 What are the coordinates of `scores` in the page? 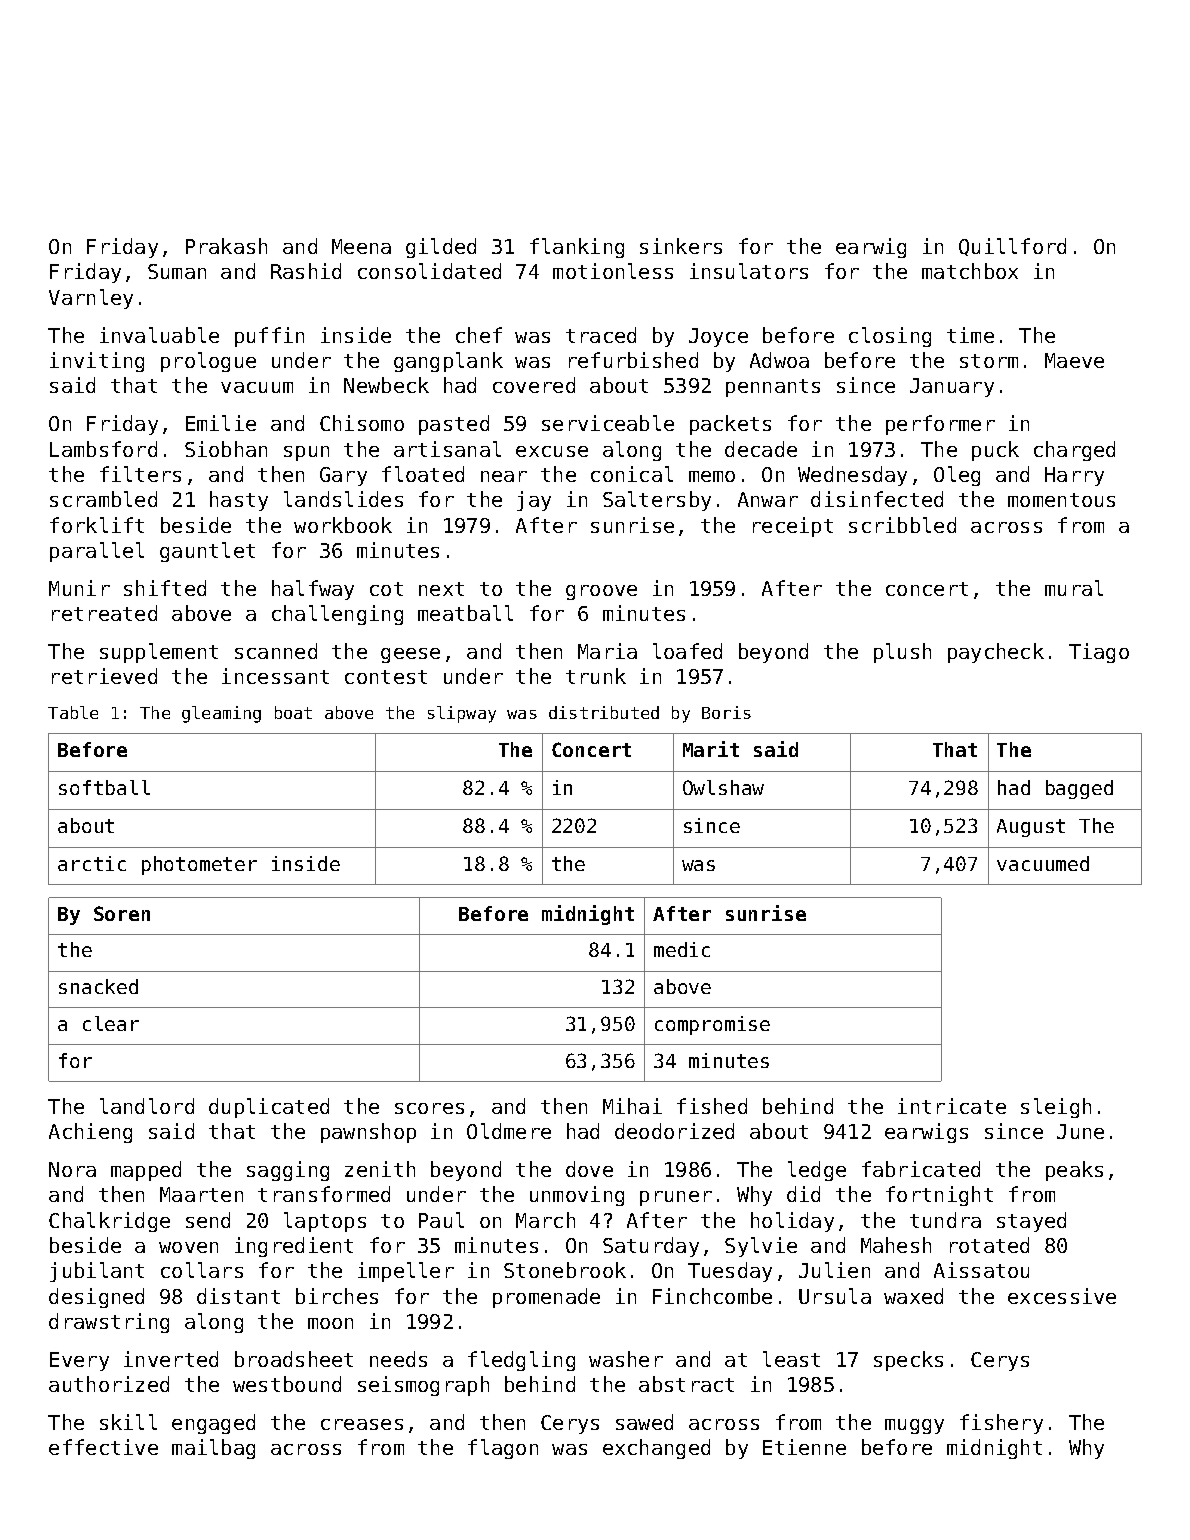 It's located at (429, 1108).
